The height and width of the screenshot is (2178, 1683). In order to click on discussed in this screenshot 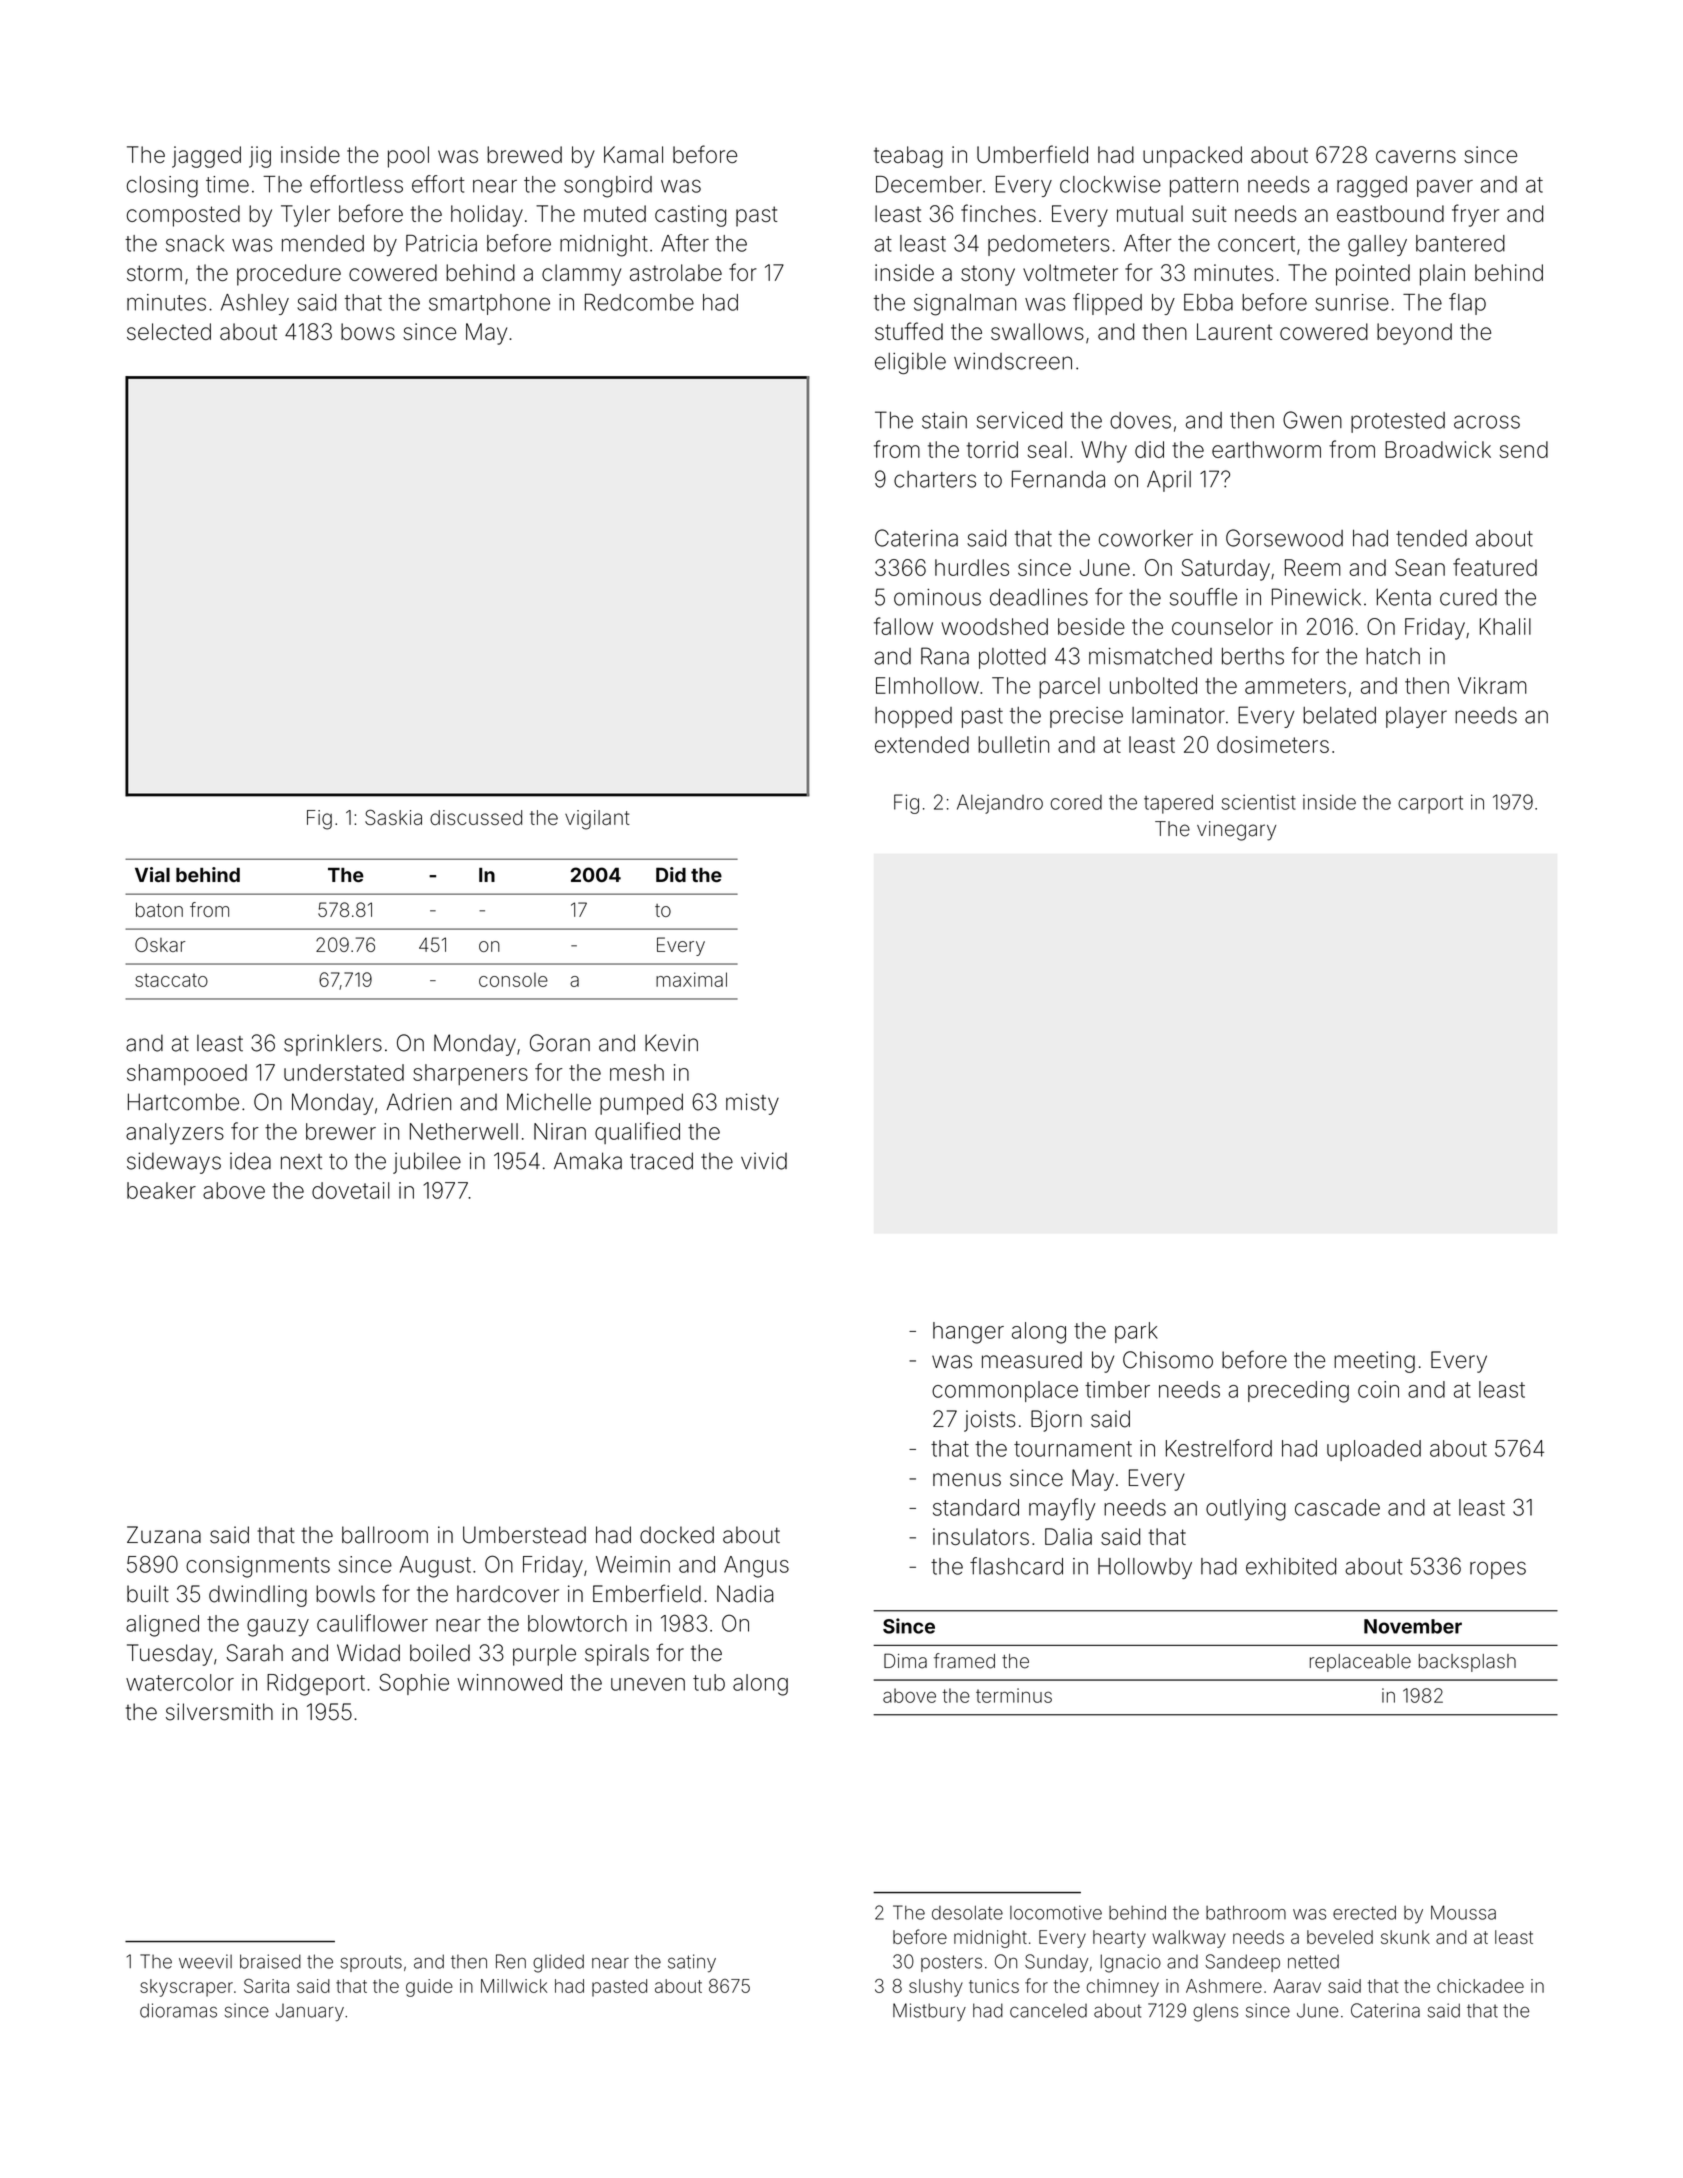, I will do `click(476, 817)`.
